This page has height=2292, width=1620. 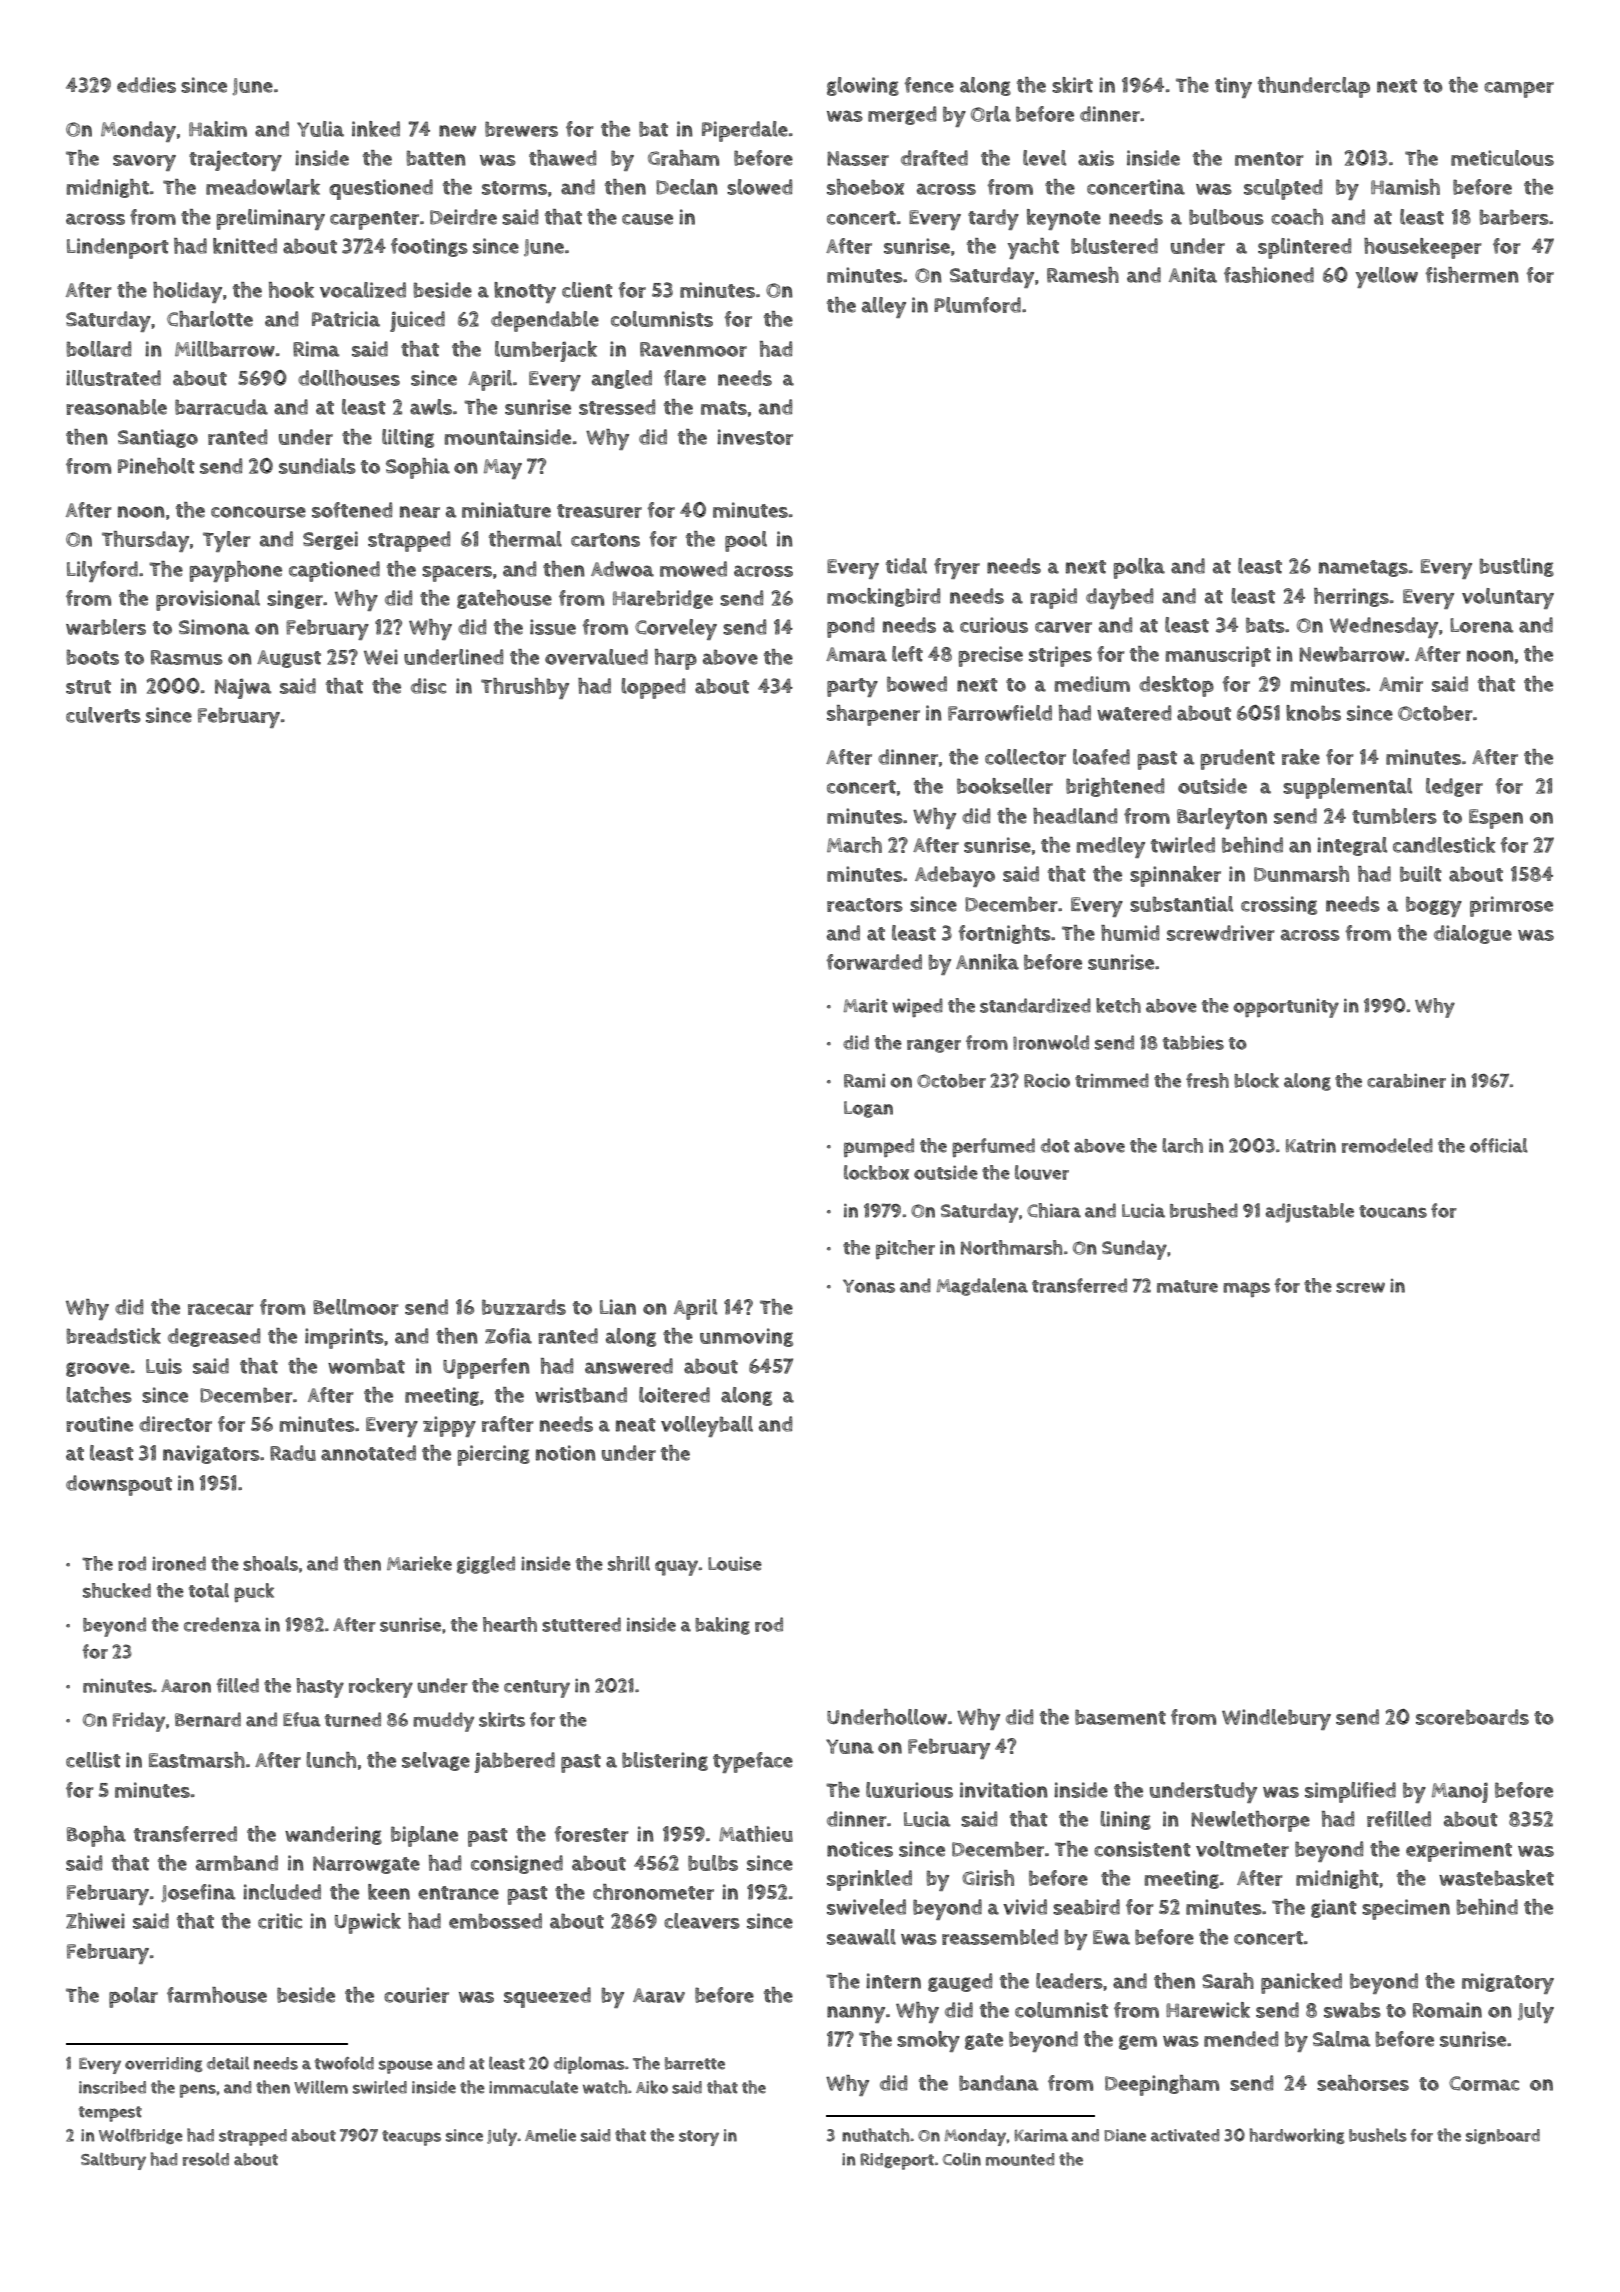 I want to click on trajectory, so click(x=235, y=160).
